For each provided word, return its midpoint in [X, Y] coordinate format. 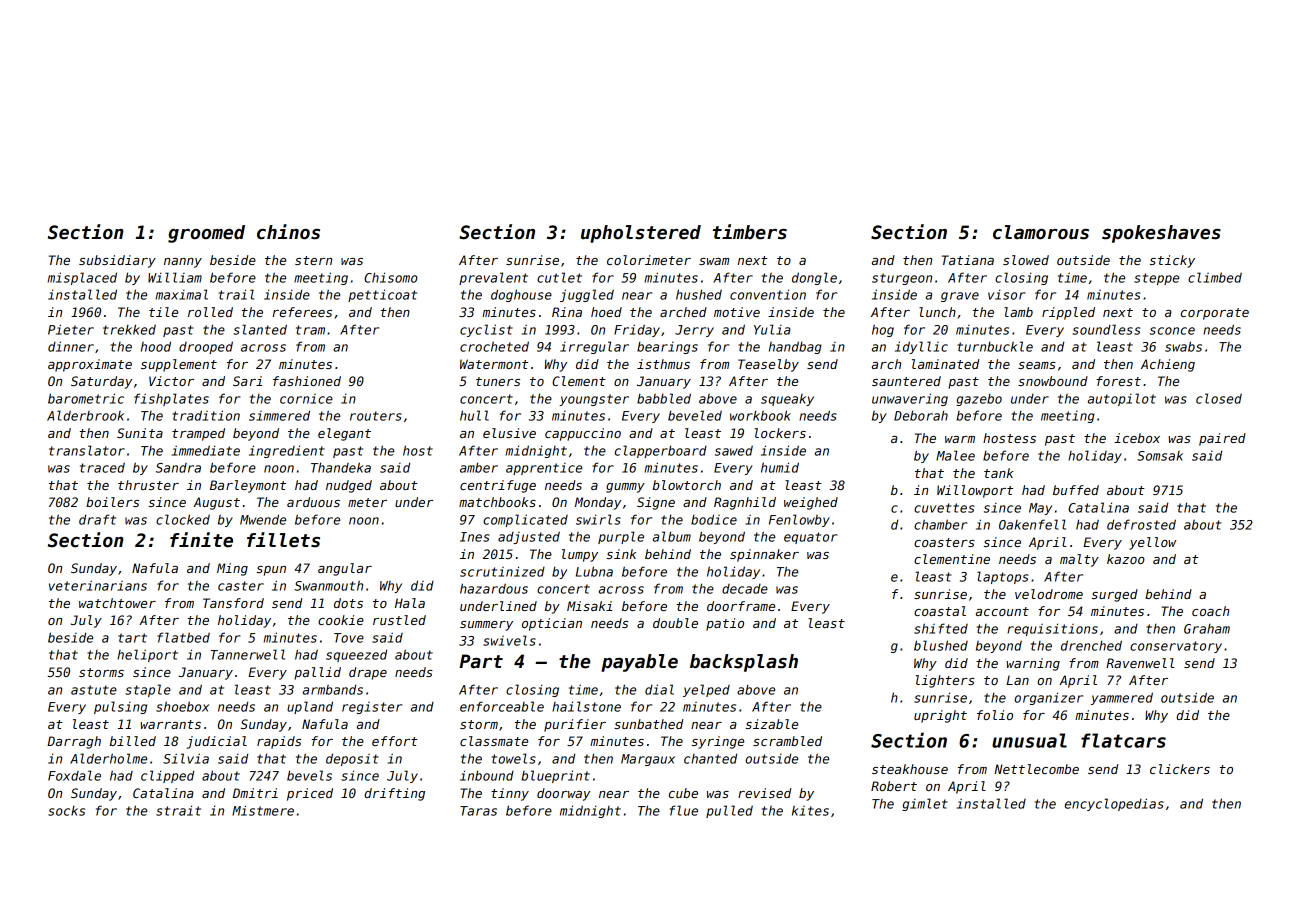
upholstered [641, 234]
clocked [183, 519]
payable [639, 663]
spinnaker [764, 555]
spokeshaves [1161, 234]
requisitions [1052, 629]
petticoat [382, 295]
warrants [171, 724]
